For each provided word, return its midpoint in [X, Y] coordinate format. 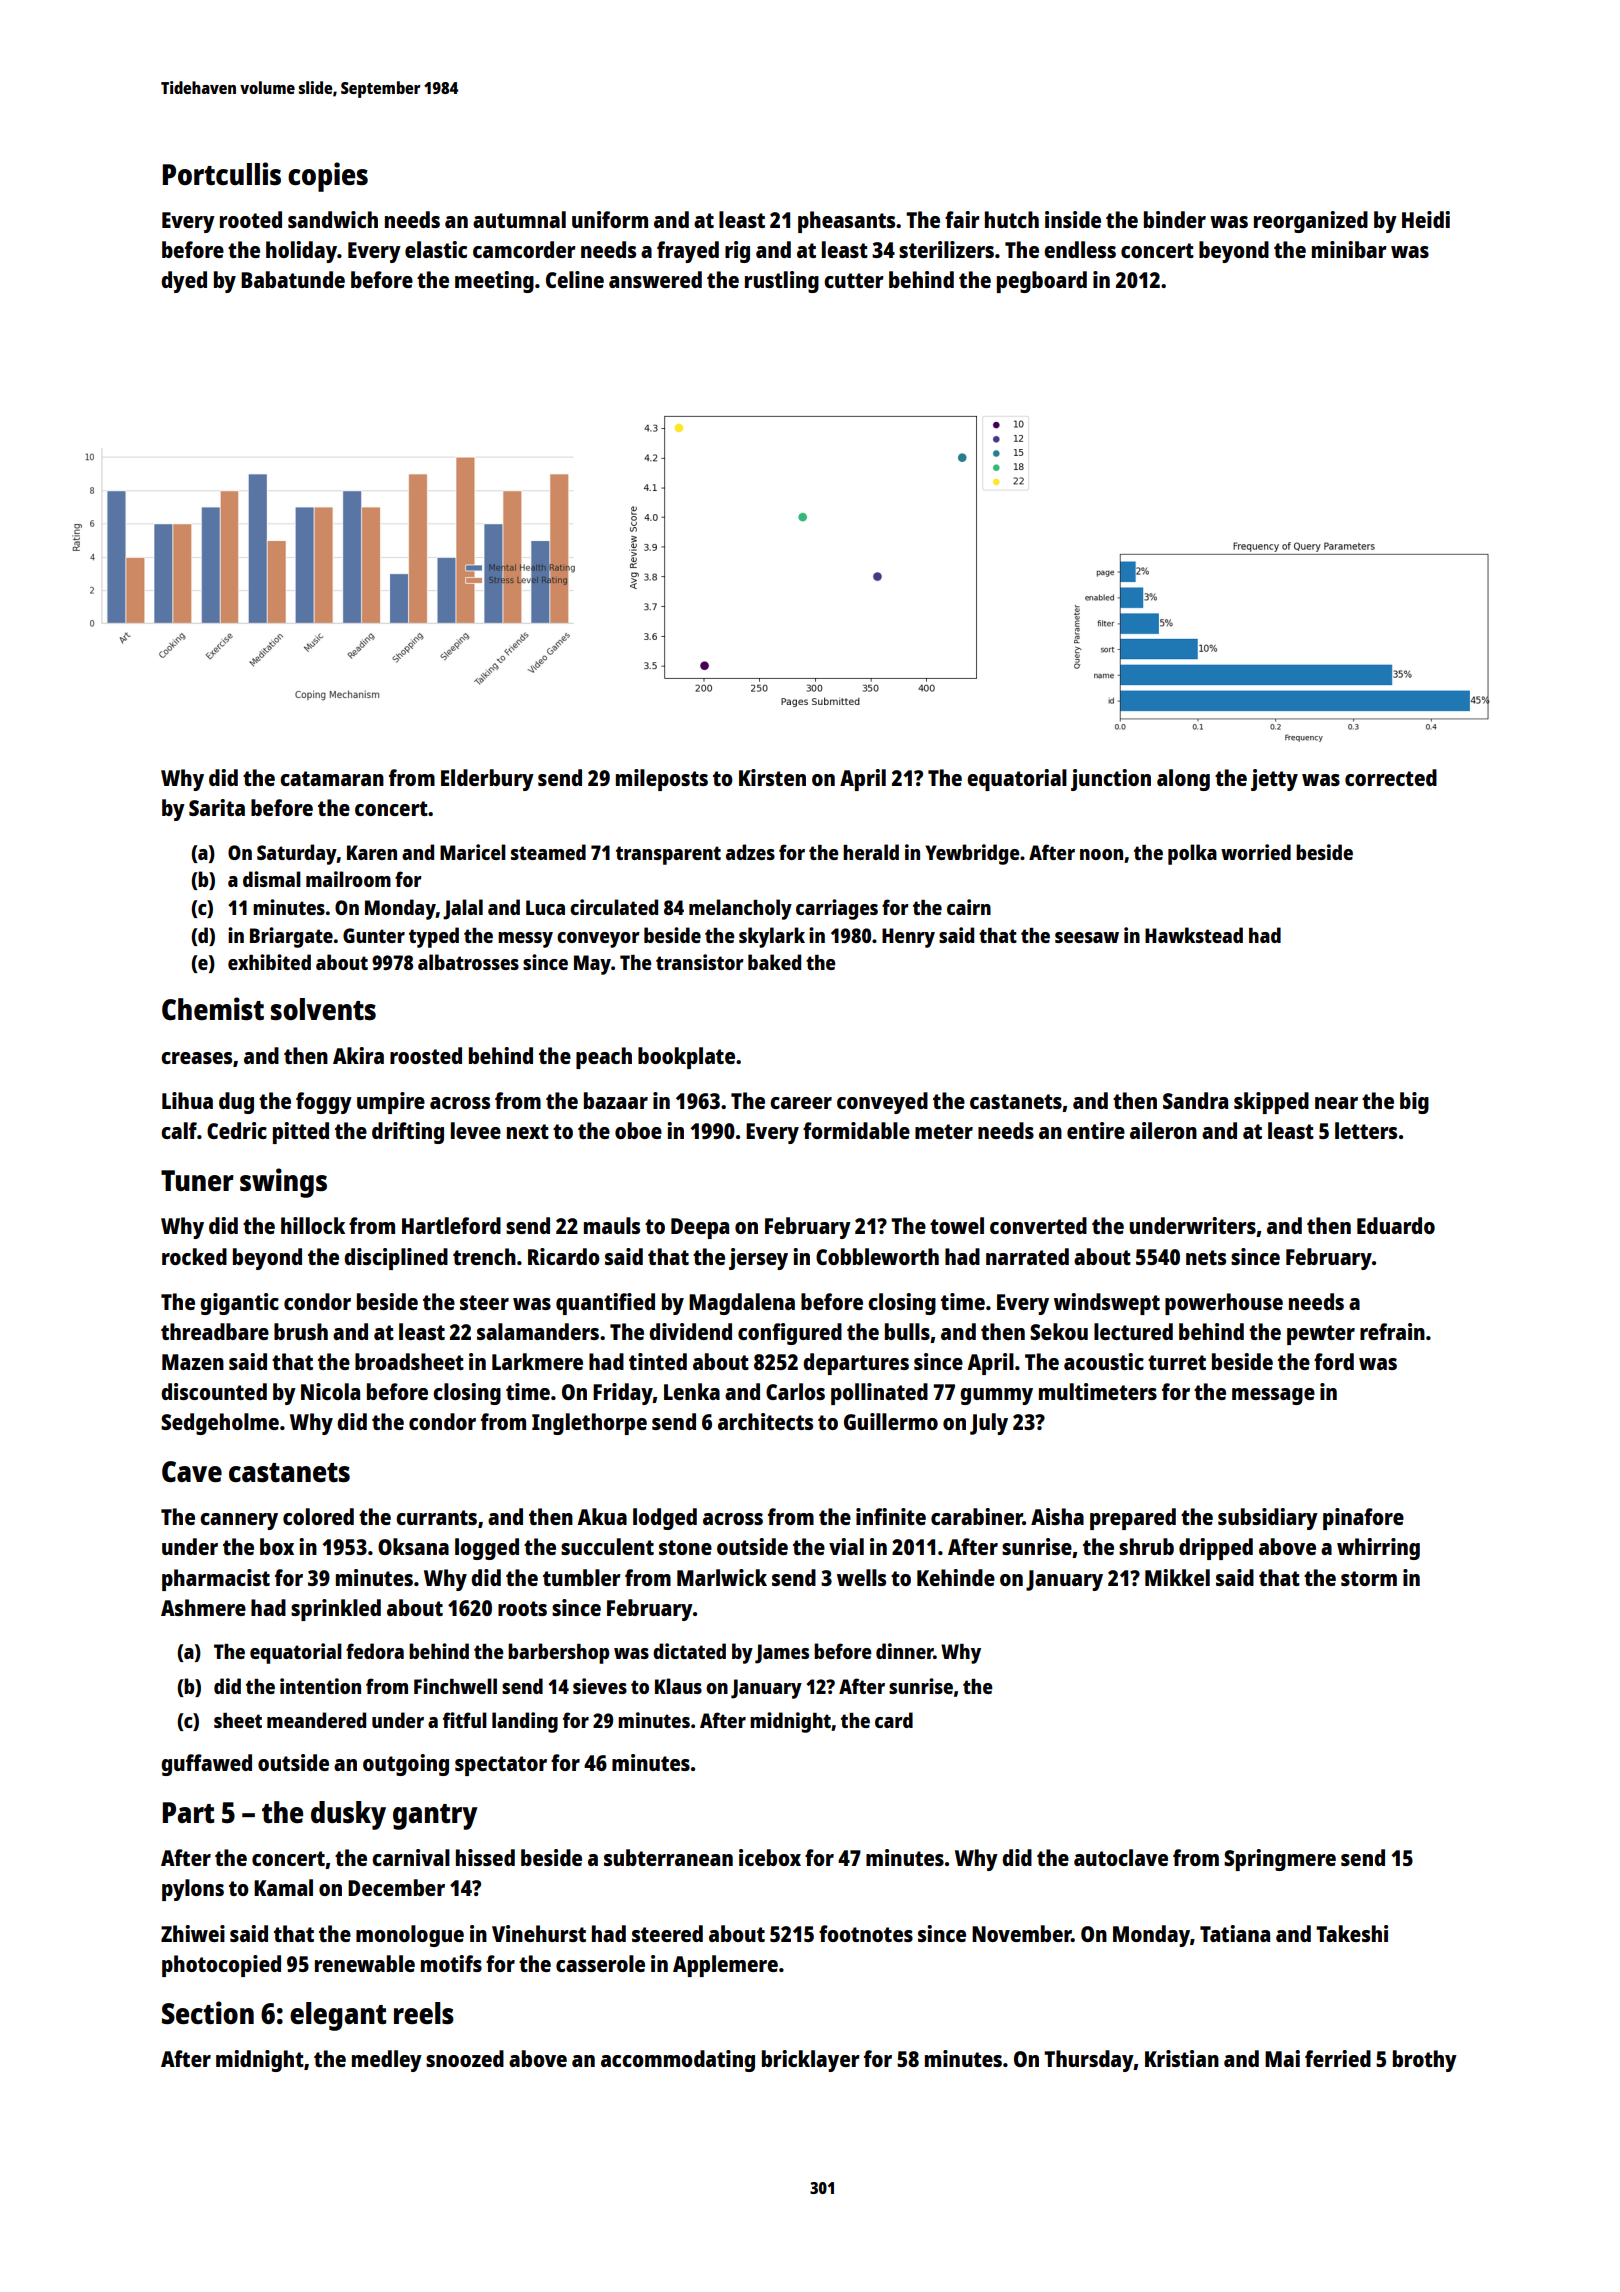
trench [484, 1256]
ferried [1338, 2058]
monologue [410, 1936]
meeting [494, 282]
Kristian [1182, 2058]
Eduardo [1396, 1225]
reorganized [1311, 222]
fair [962, 219]
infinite [891, 1516]
